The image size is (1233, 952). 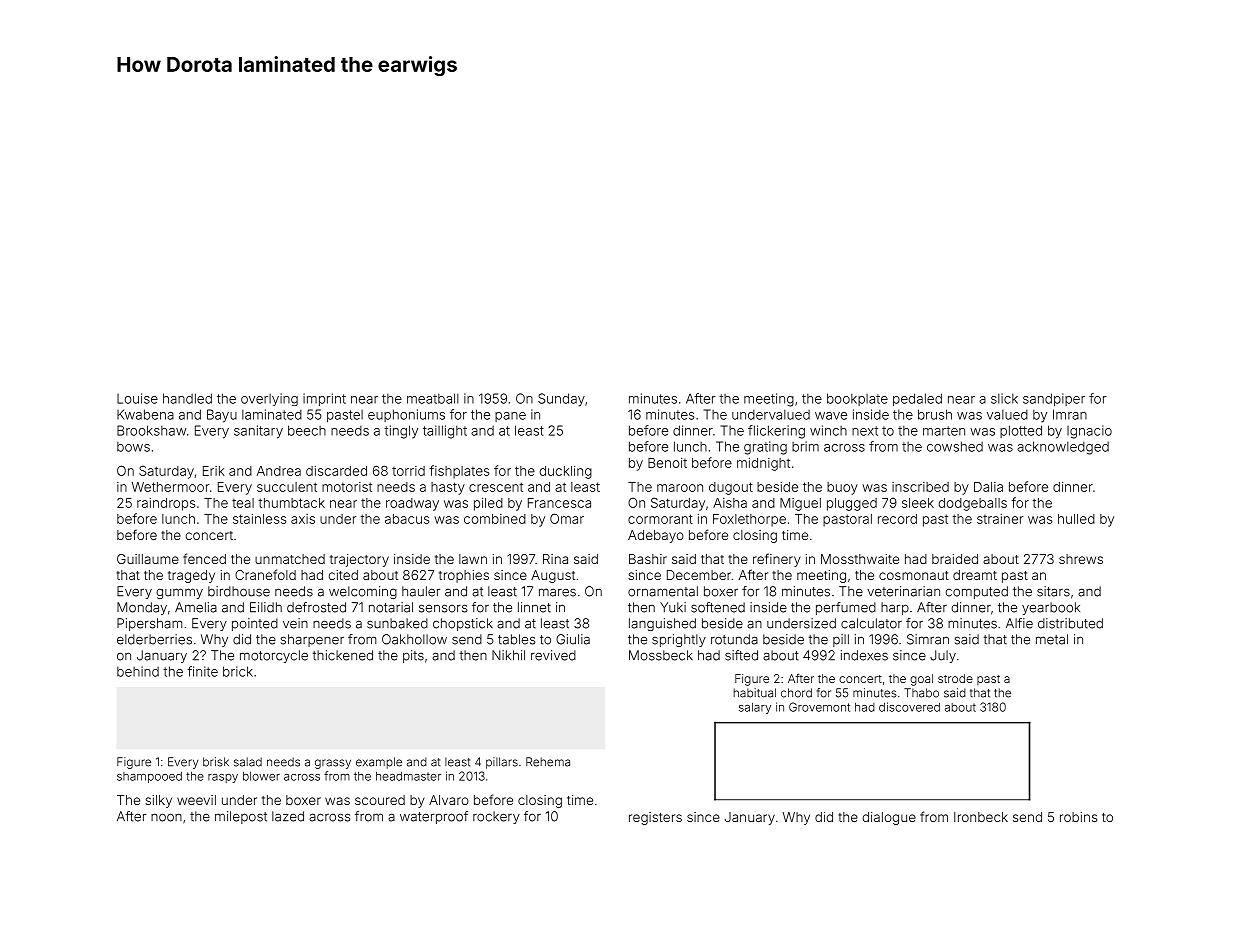 What do you see at coordinates (763, 464) in the page?
I see `midnight` at bounding box center [763, 464].
